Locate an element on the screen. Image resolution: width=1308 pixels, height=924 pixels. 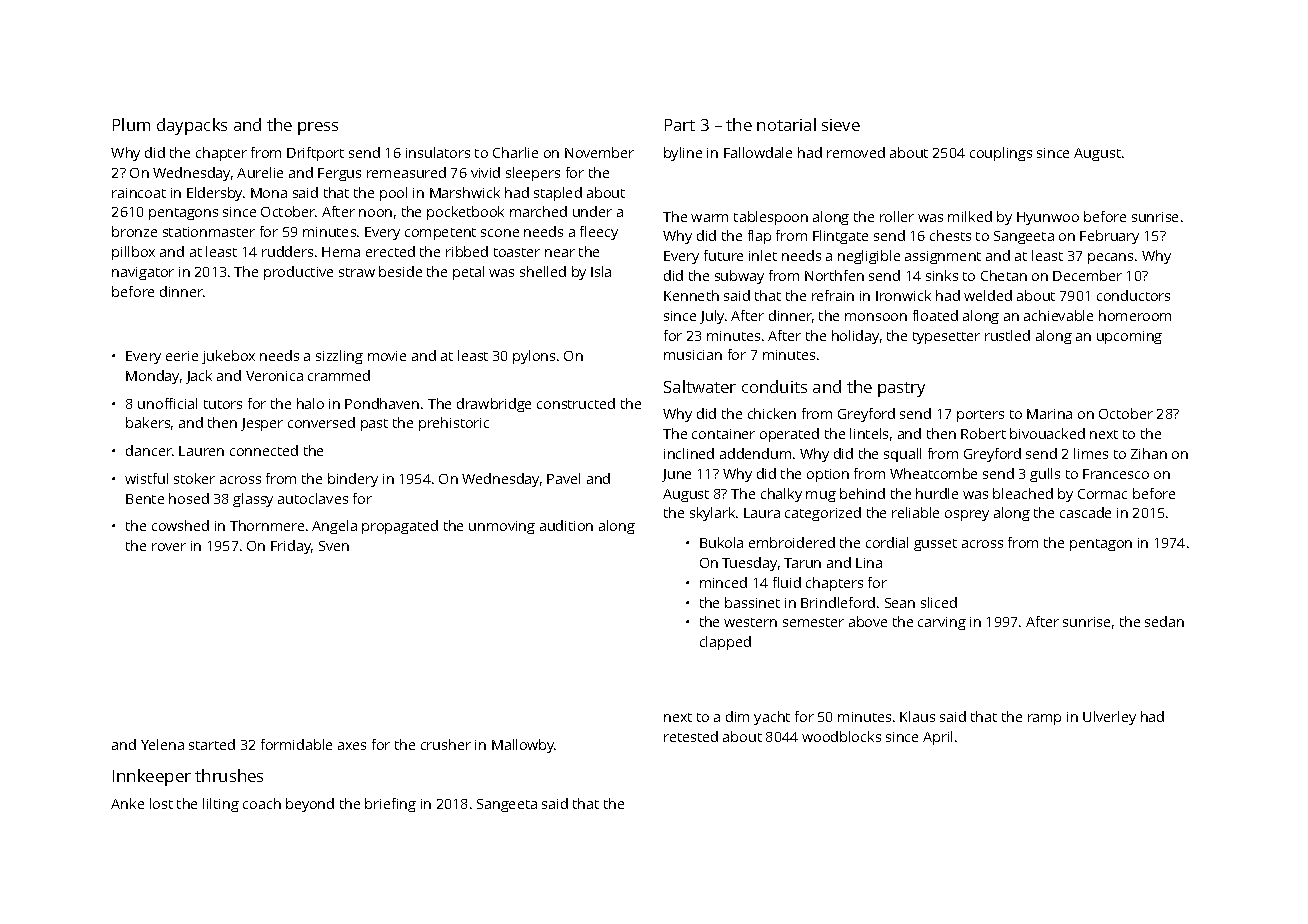
ramp is located at coordinates (1044, 719).
